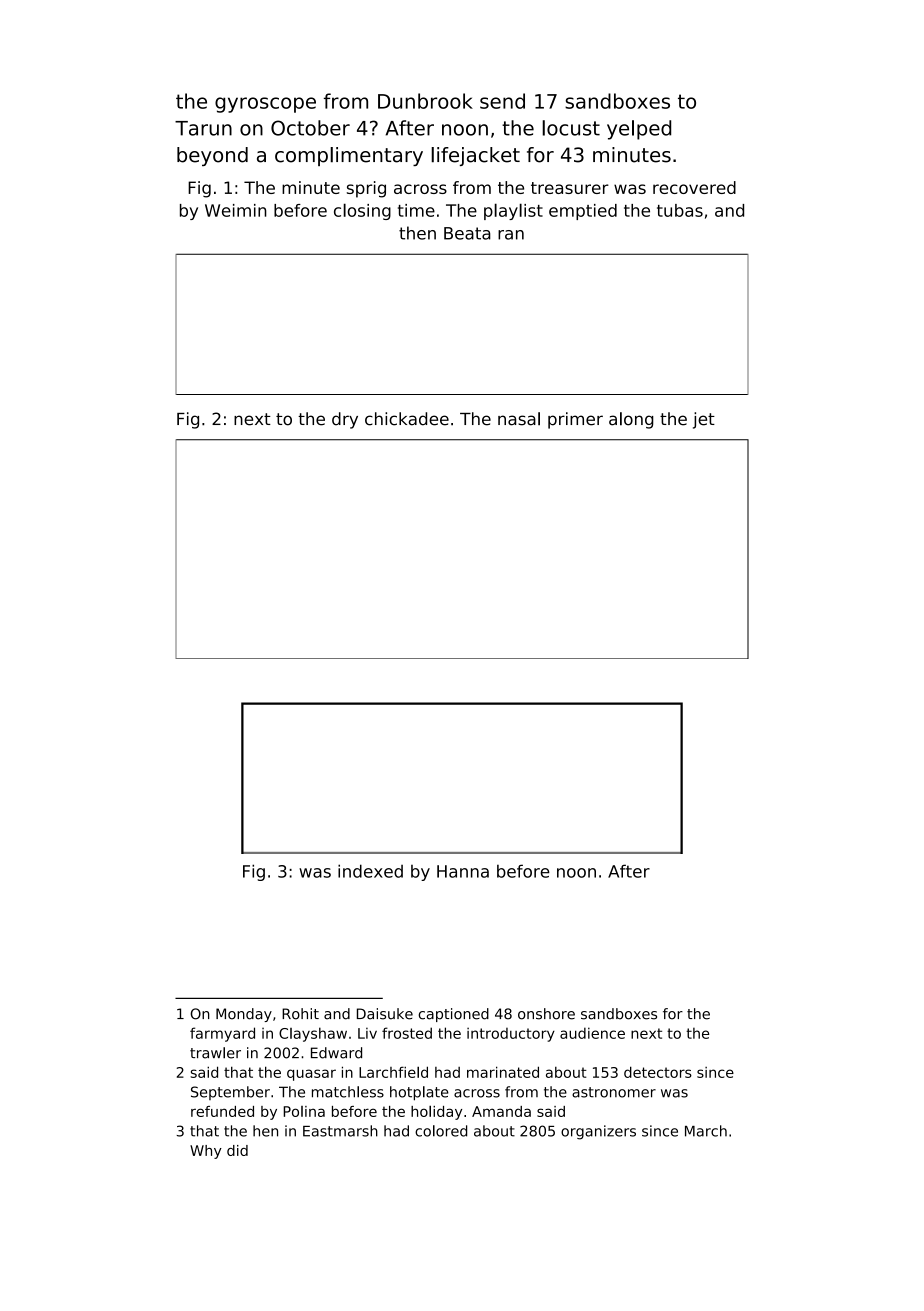 Image resolution: width=924 pixels, height=1311 pixels. Describe the element at coordinates (463, 871) in the page. I see `Hanna` at that location.
